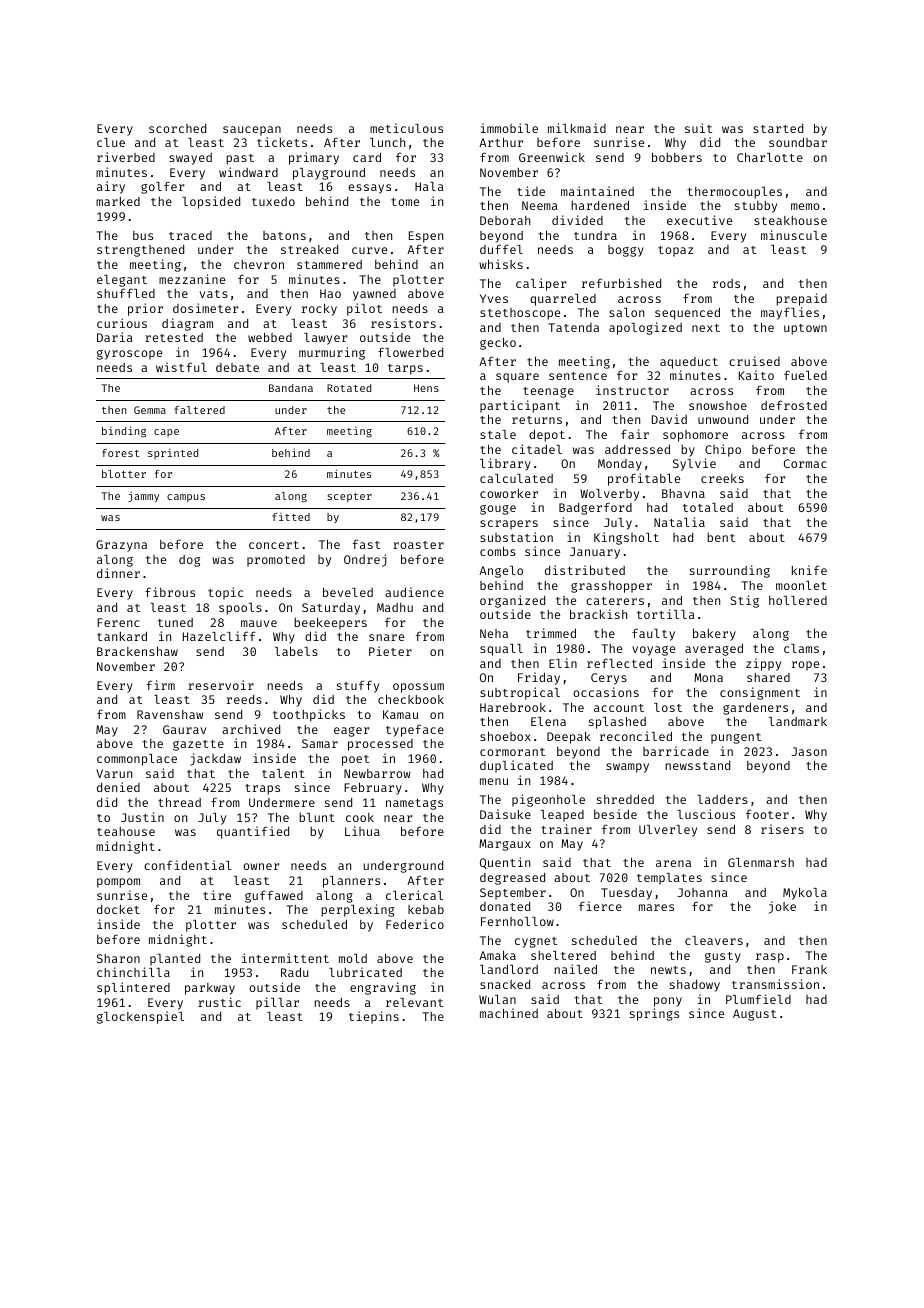 The width and height of the document is (924, 1308). I want to click on beside, so click(615, 814).
